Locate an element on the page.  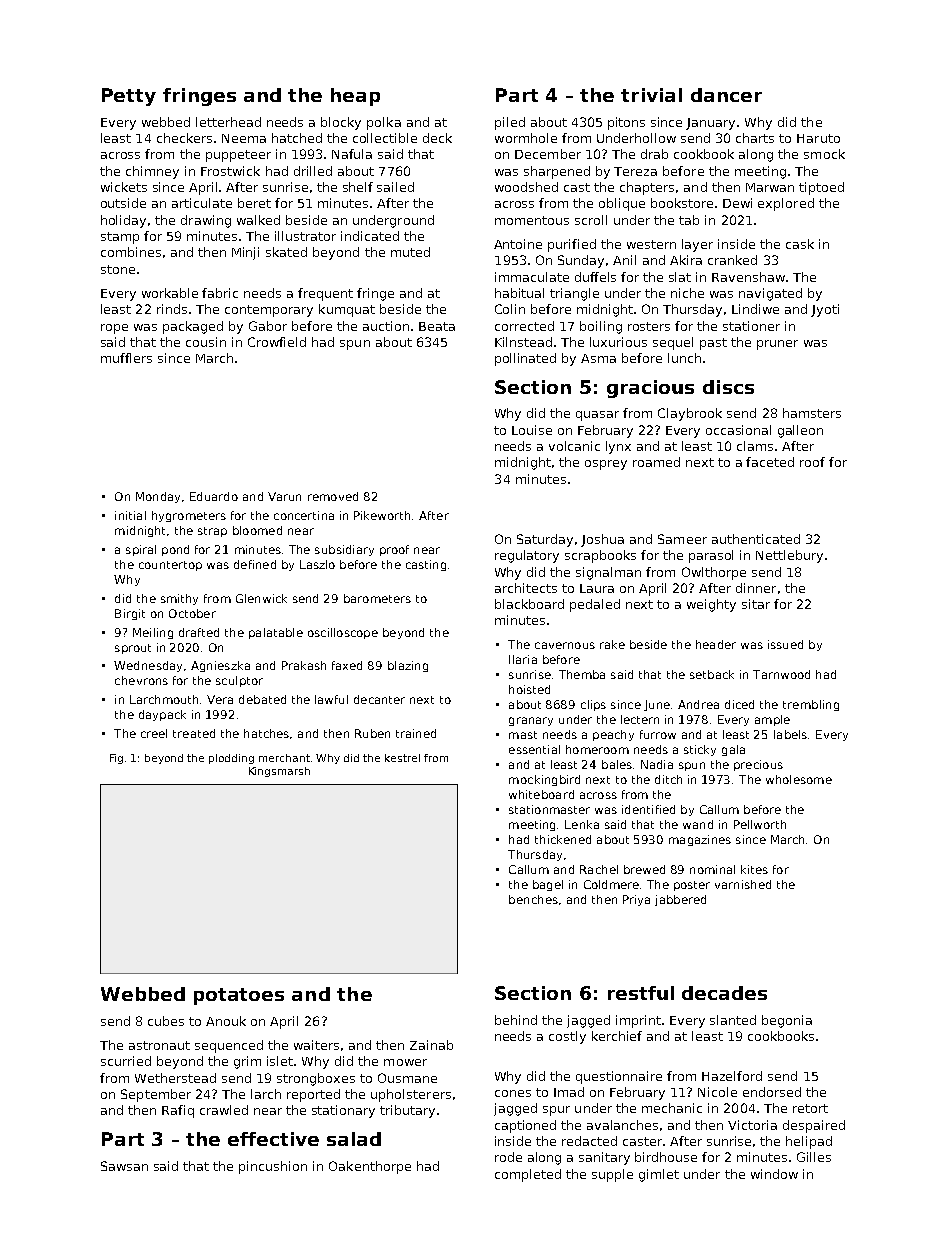
Zainab is located at coordinates (431, 1045).
